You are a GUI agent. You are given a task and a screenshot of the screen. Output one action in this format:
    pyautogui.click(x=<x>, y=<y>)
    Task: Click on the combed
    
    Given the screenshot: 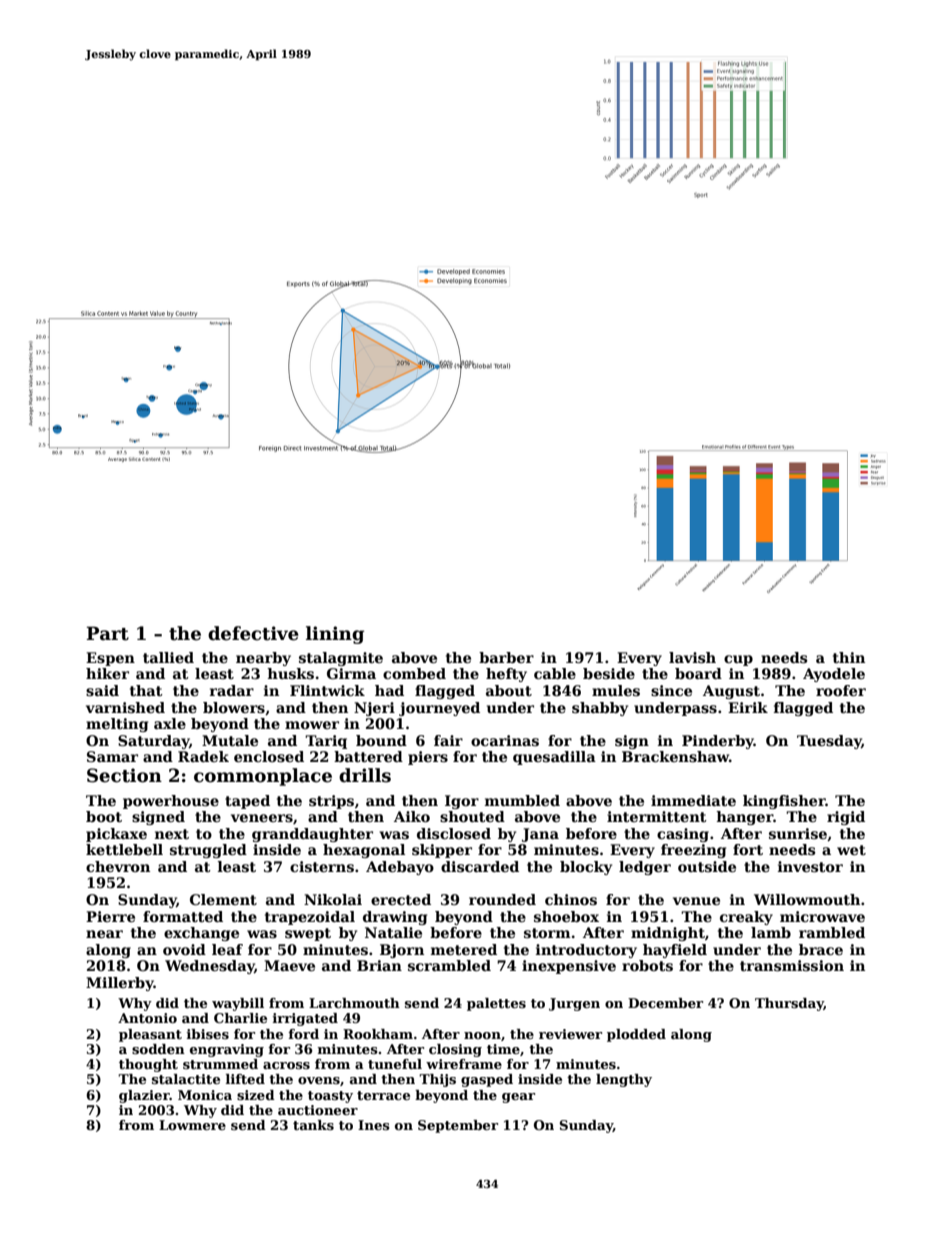 What is the action you would take?
    pyautogui.click(x=414, y=673)
